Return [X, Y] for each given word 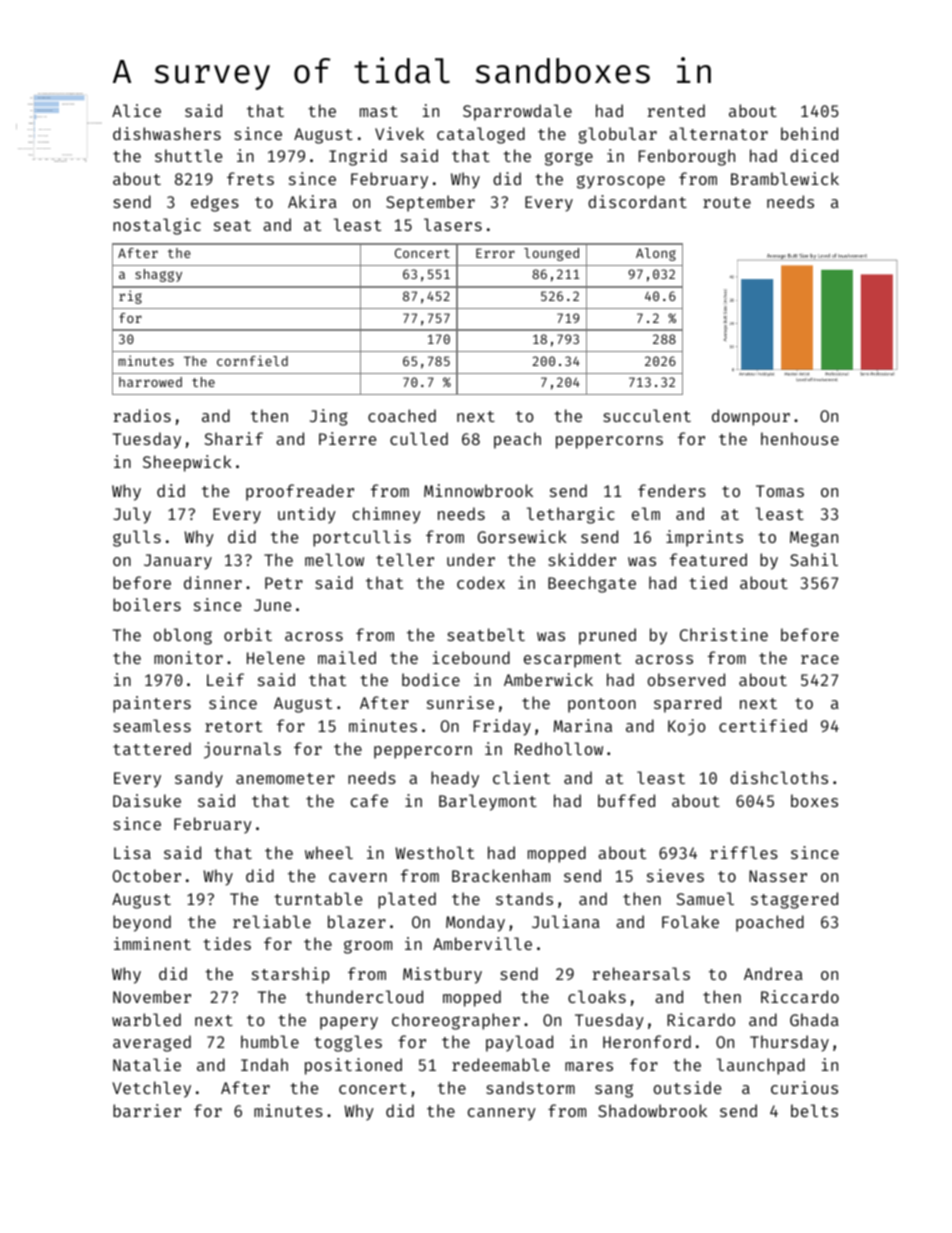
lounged [551, 254]
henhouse [800, 438]
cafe [369, 800]
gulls [137, 538]
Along [656, 254]
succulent [647, 415]
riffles [744, 852]
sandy [199, 779]
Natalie [147, 1064]
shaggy [158, 275]
